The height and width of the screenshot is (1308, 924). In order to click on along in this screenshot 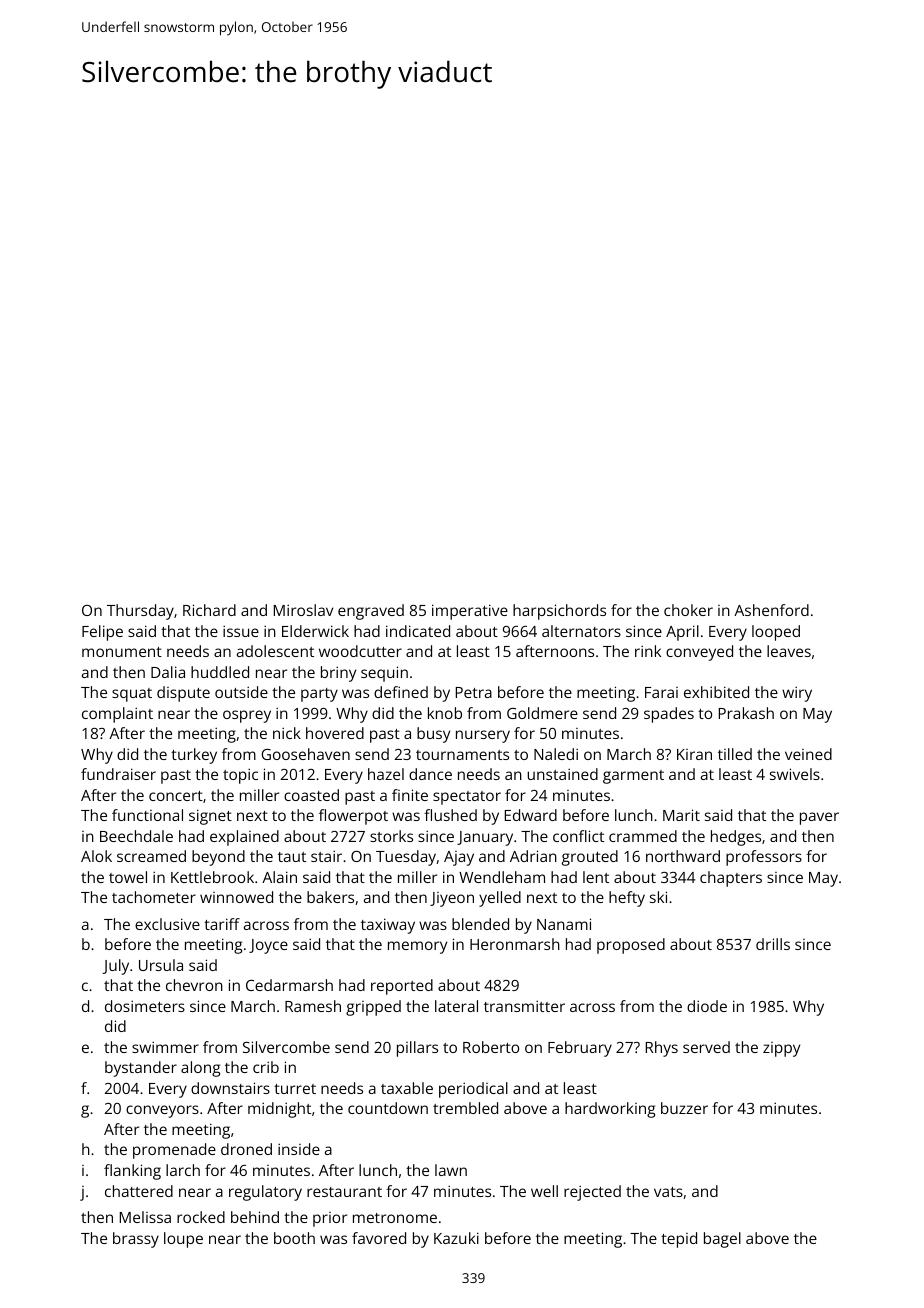, I will do `click(200, 1069)`.
